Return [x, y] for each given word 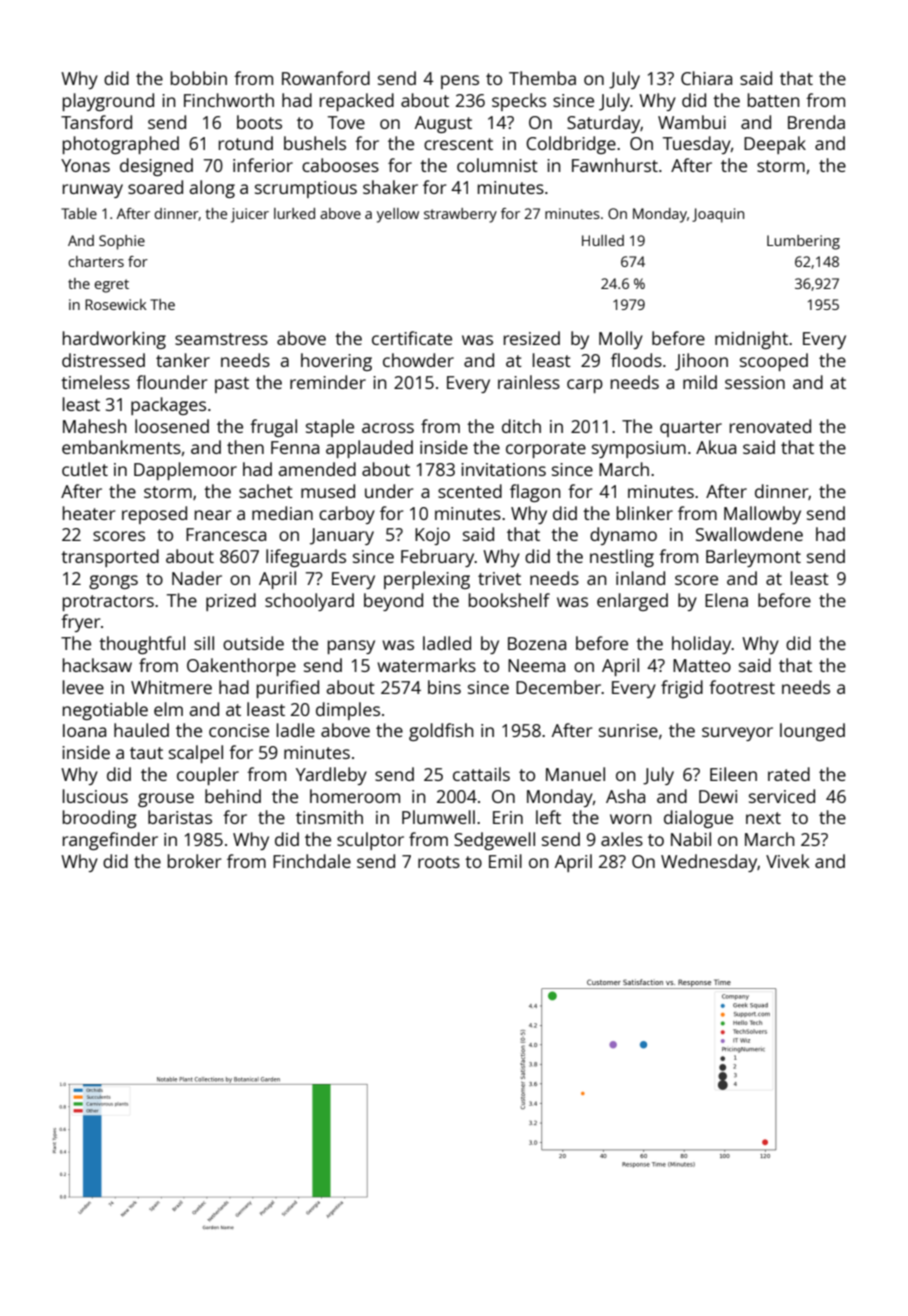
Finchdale [312, 861]
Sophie [122, 242]
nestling [622, 558]
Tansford [96, 122]
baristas [180, 817]
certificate [412, 338]
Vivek [788, 861]
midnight [751, 340]
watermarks [426, 665]
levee [83, 687]
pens [460, 82]
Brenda [816, 122]
